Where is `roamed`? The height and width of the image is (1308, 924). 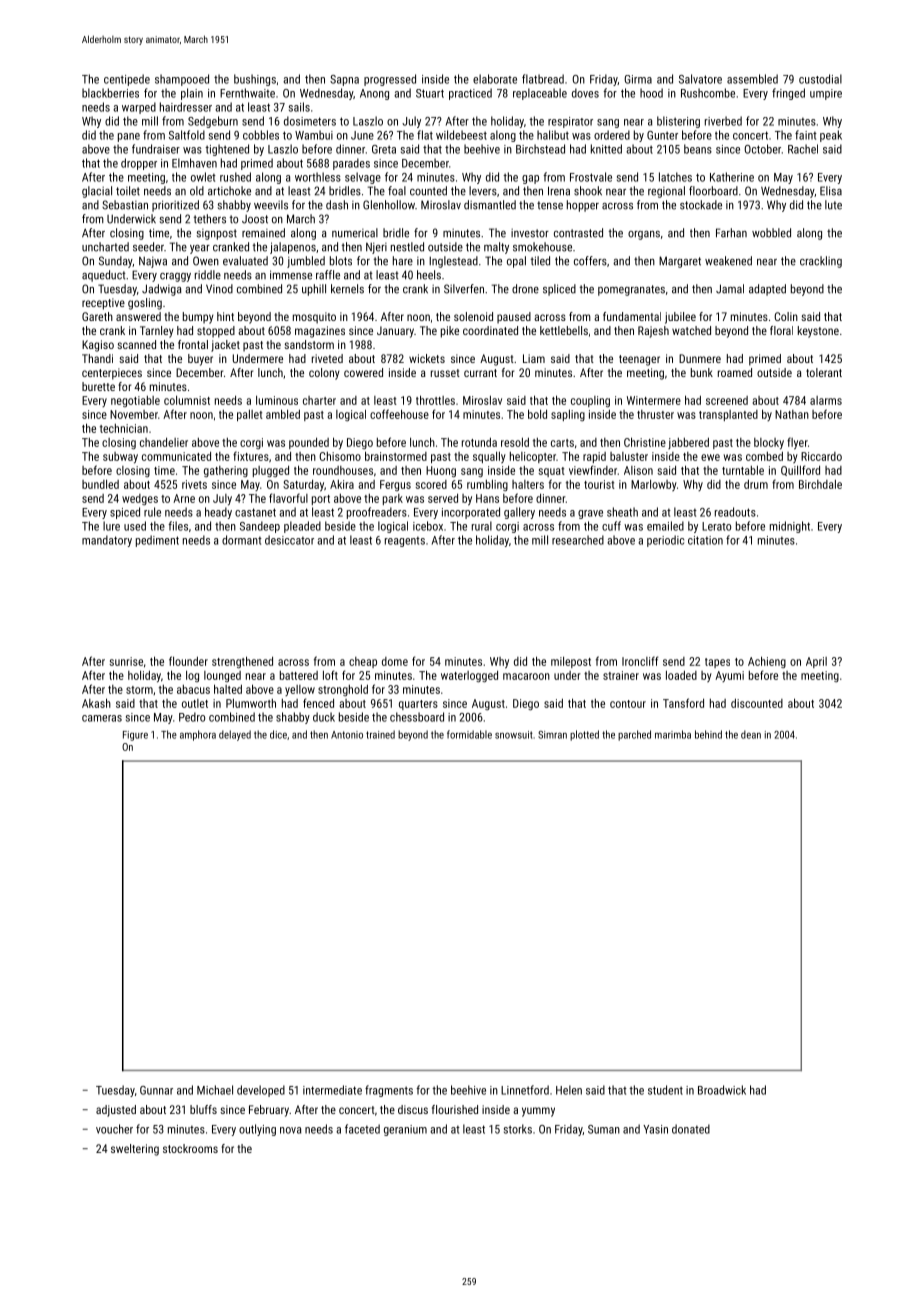 roamed is located at coordinates (735, 372).
